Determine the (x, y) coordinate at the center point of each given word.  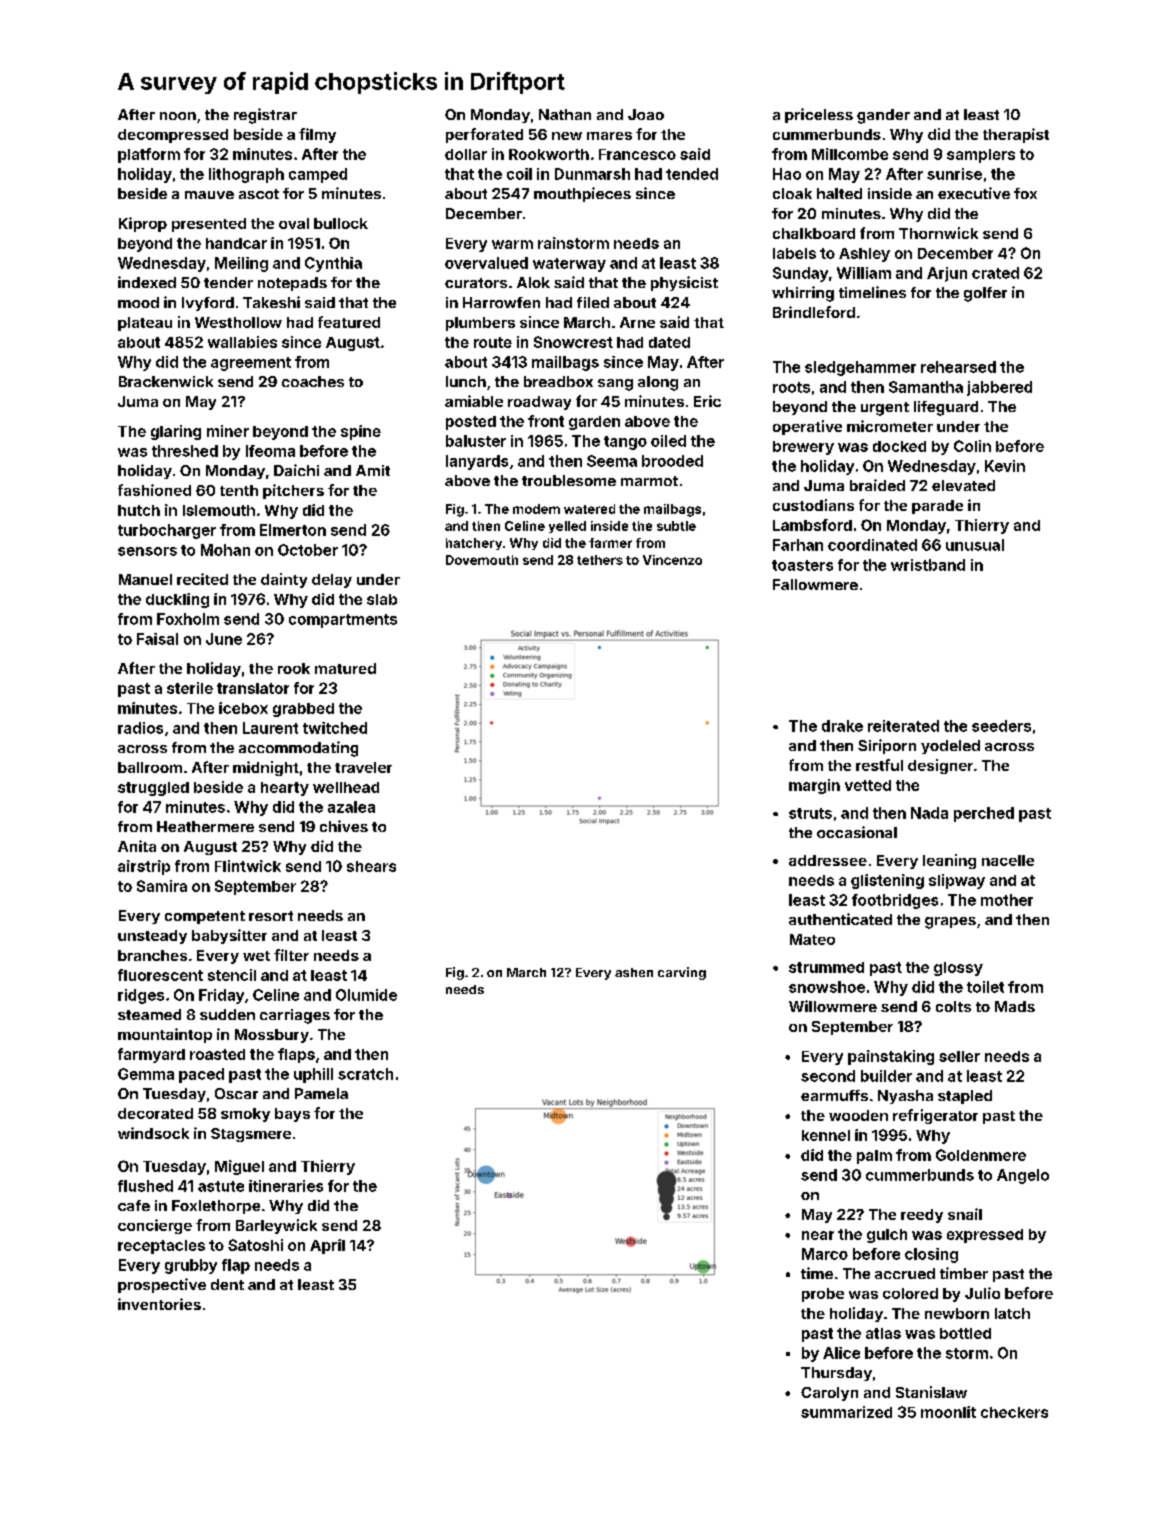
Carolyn (829, 1394)
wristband (928, 565)
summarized (846, 1412)
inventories (159, 1304)
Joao (646, 114)
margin (814, 786)
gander (883, 116)
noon (178, 116)
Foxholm (188, 619)
